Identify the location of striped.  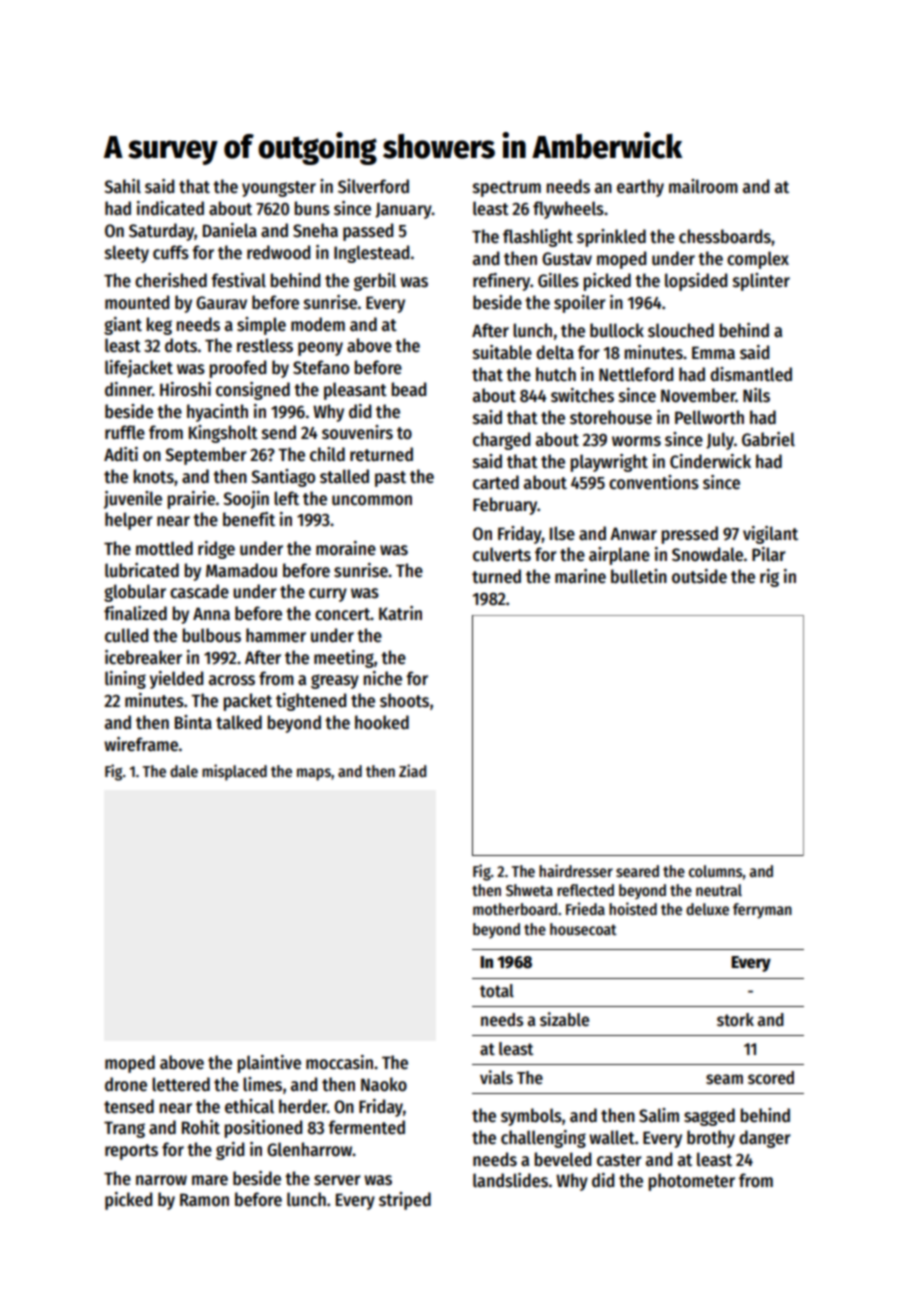
(405, 1201).
